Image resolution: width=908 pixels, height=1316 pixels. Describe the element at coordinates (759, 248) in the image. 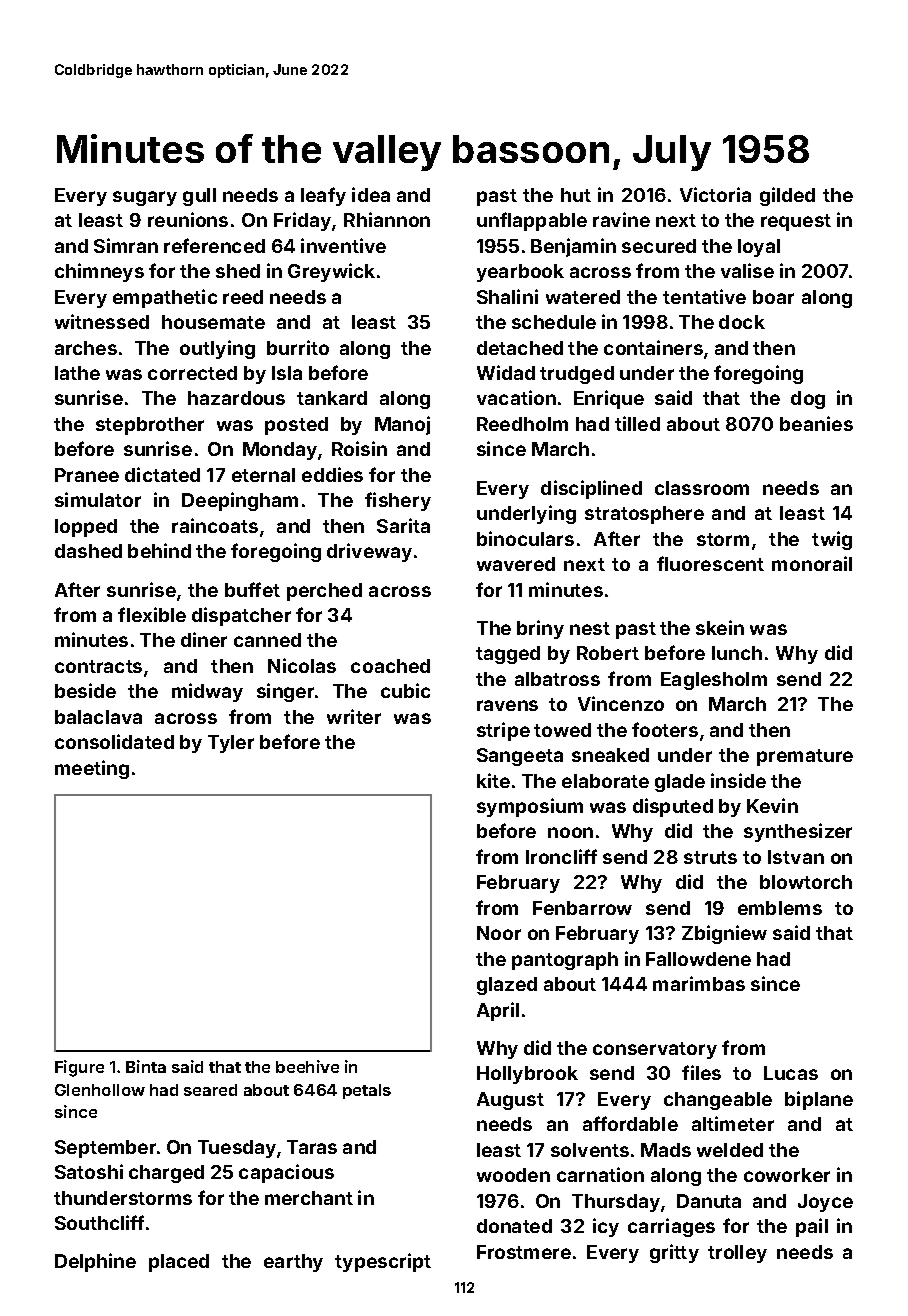

I see `loyal` at that location.
